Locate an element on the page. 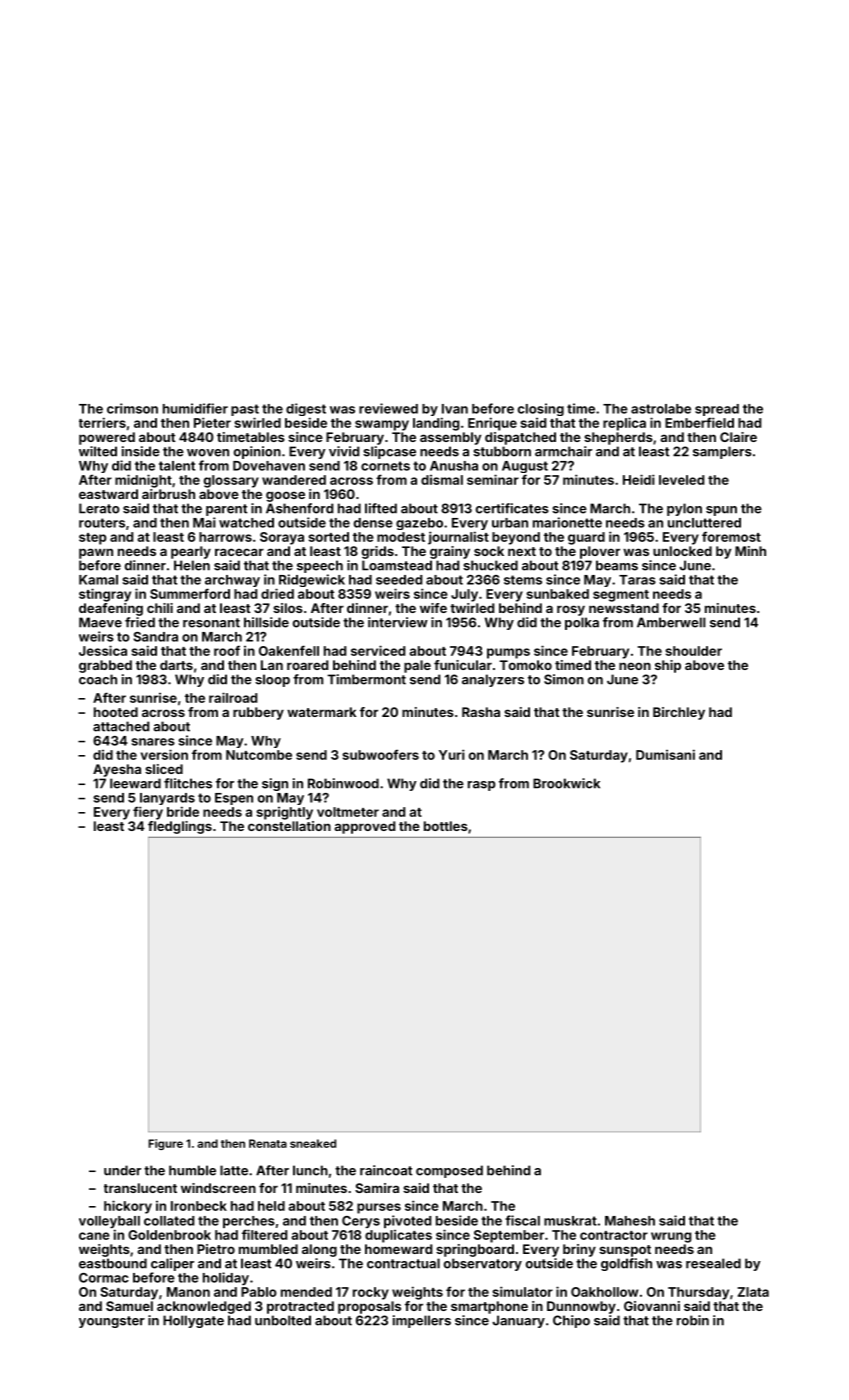 This image has height=1400, width=849. resonant is located at coordinates (211, 623).
